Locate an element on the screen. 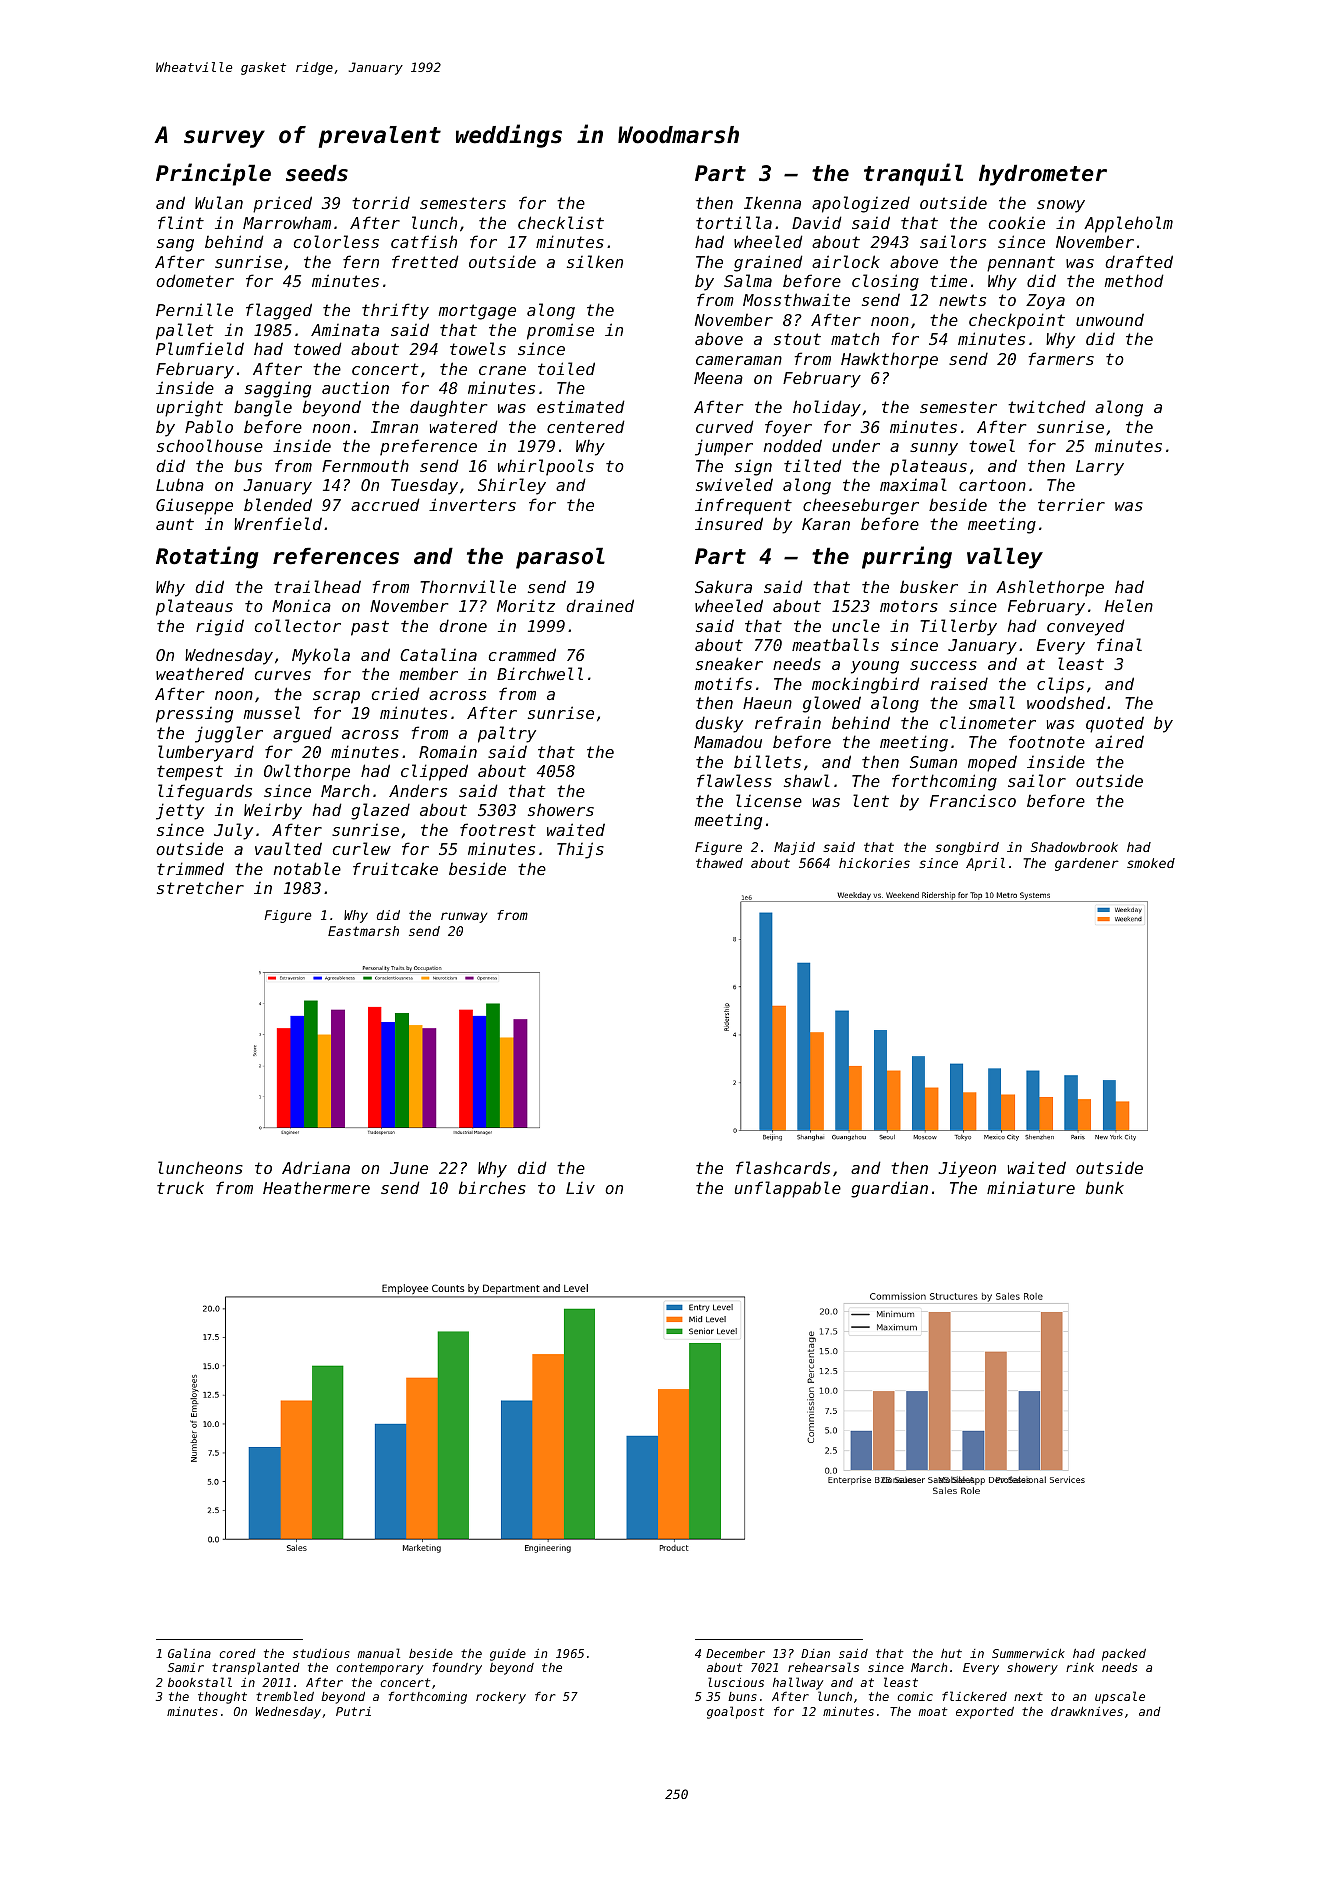 Image resolution: width=1331 pixels, height=1882 pixels. flashcards is located at coordinates (783, 1167).
